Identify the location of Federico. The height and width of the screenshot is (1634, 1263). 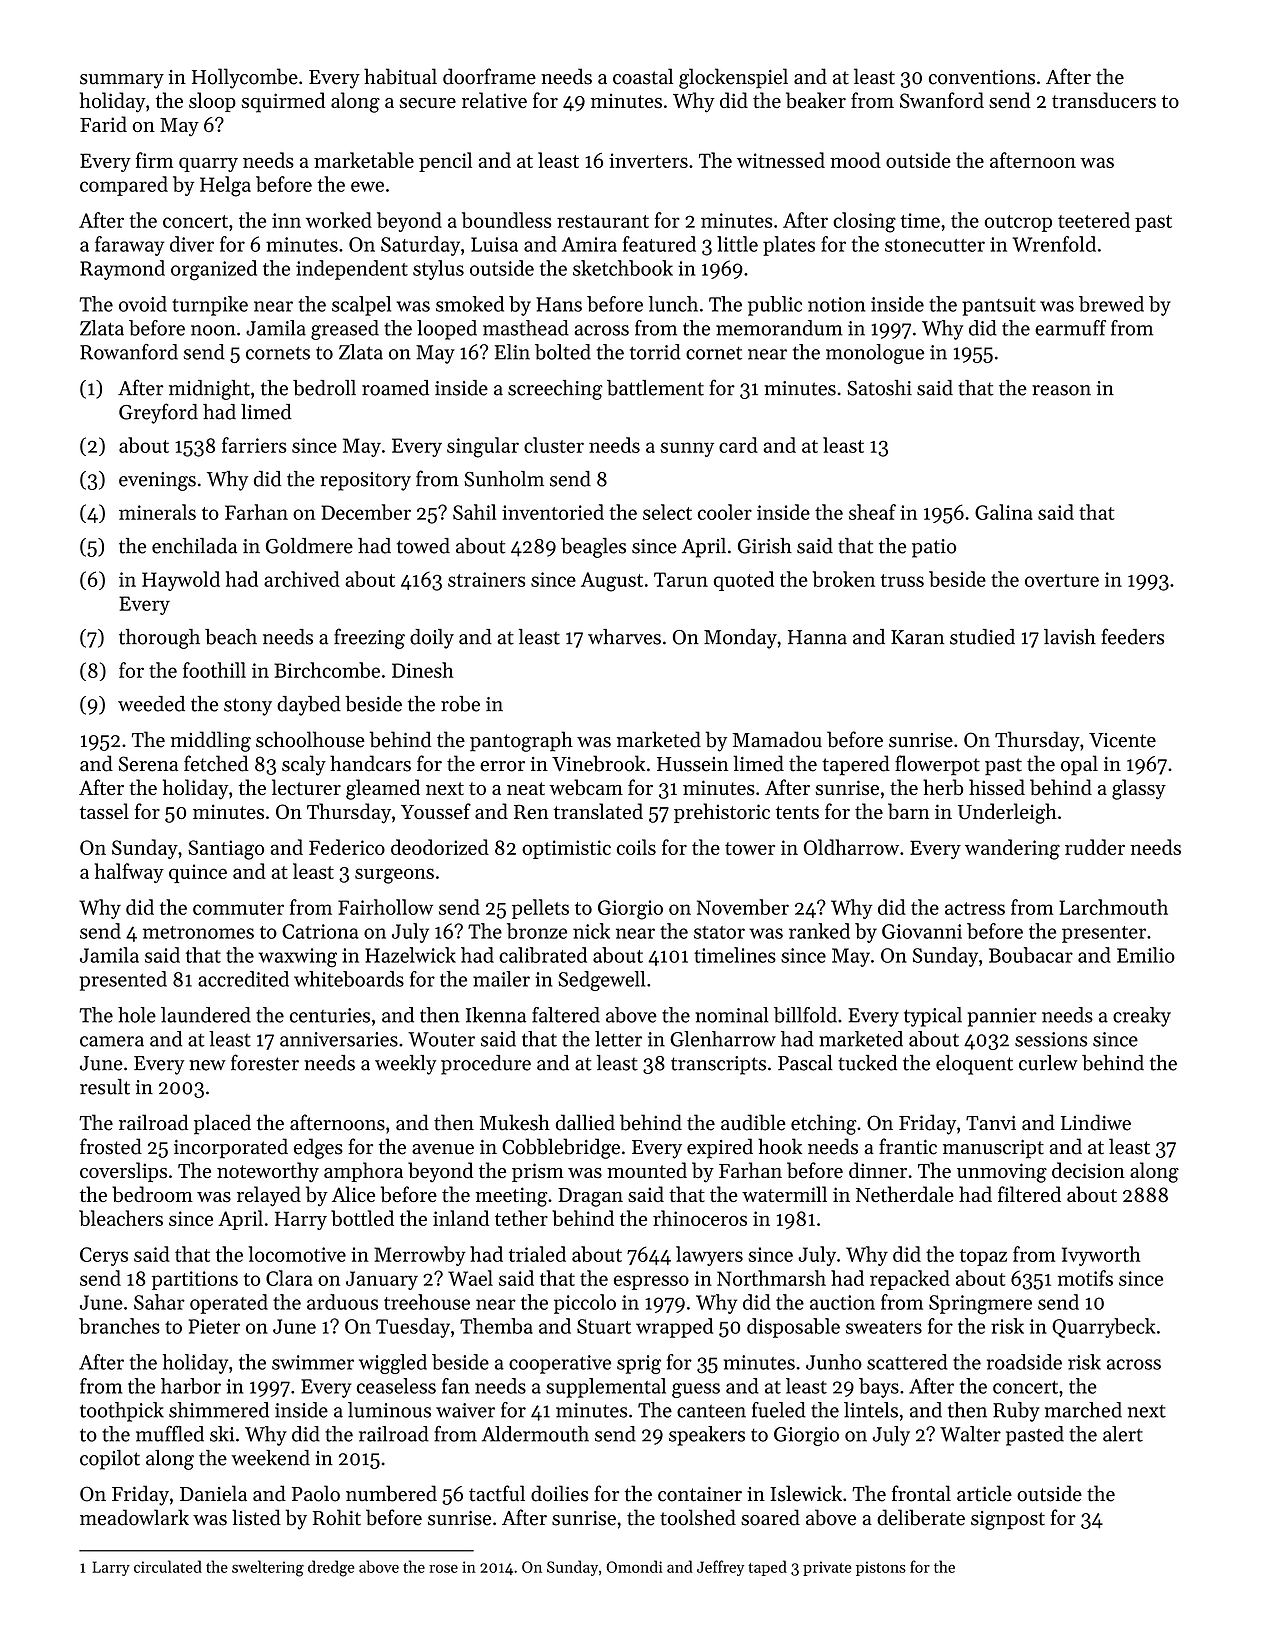
(347, 847).
